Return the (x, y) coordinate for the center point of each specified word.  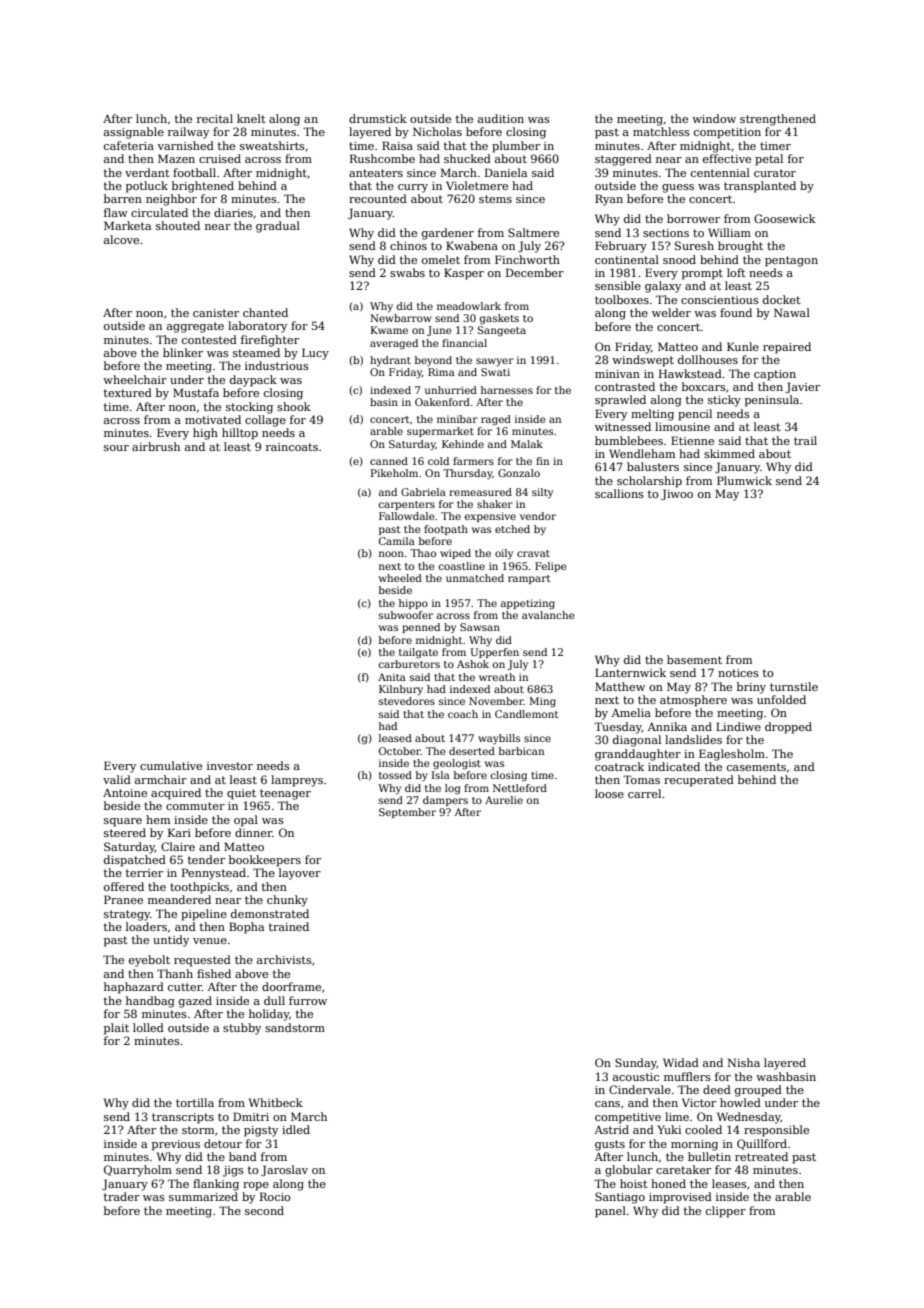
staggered (623, 160)
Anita (392, 677)
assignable (134, 133)
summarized (203, 1196)
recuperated (699, 781)
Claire (178, 846)
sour (116, 448)
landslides (693, 739)
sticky (724, 401)
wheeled (400, 578)
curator (775, 173)
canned (389, 461)
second (264, 1210)
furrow (308, 1000)
